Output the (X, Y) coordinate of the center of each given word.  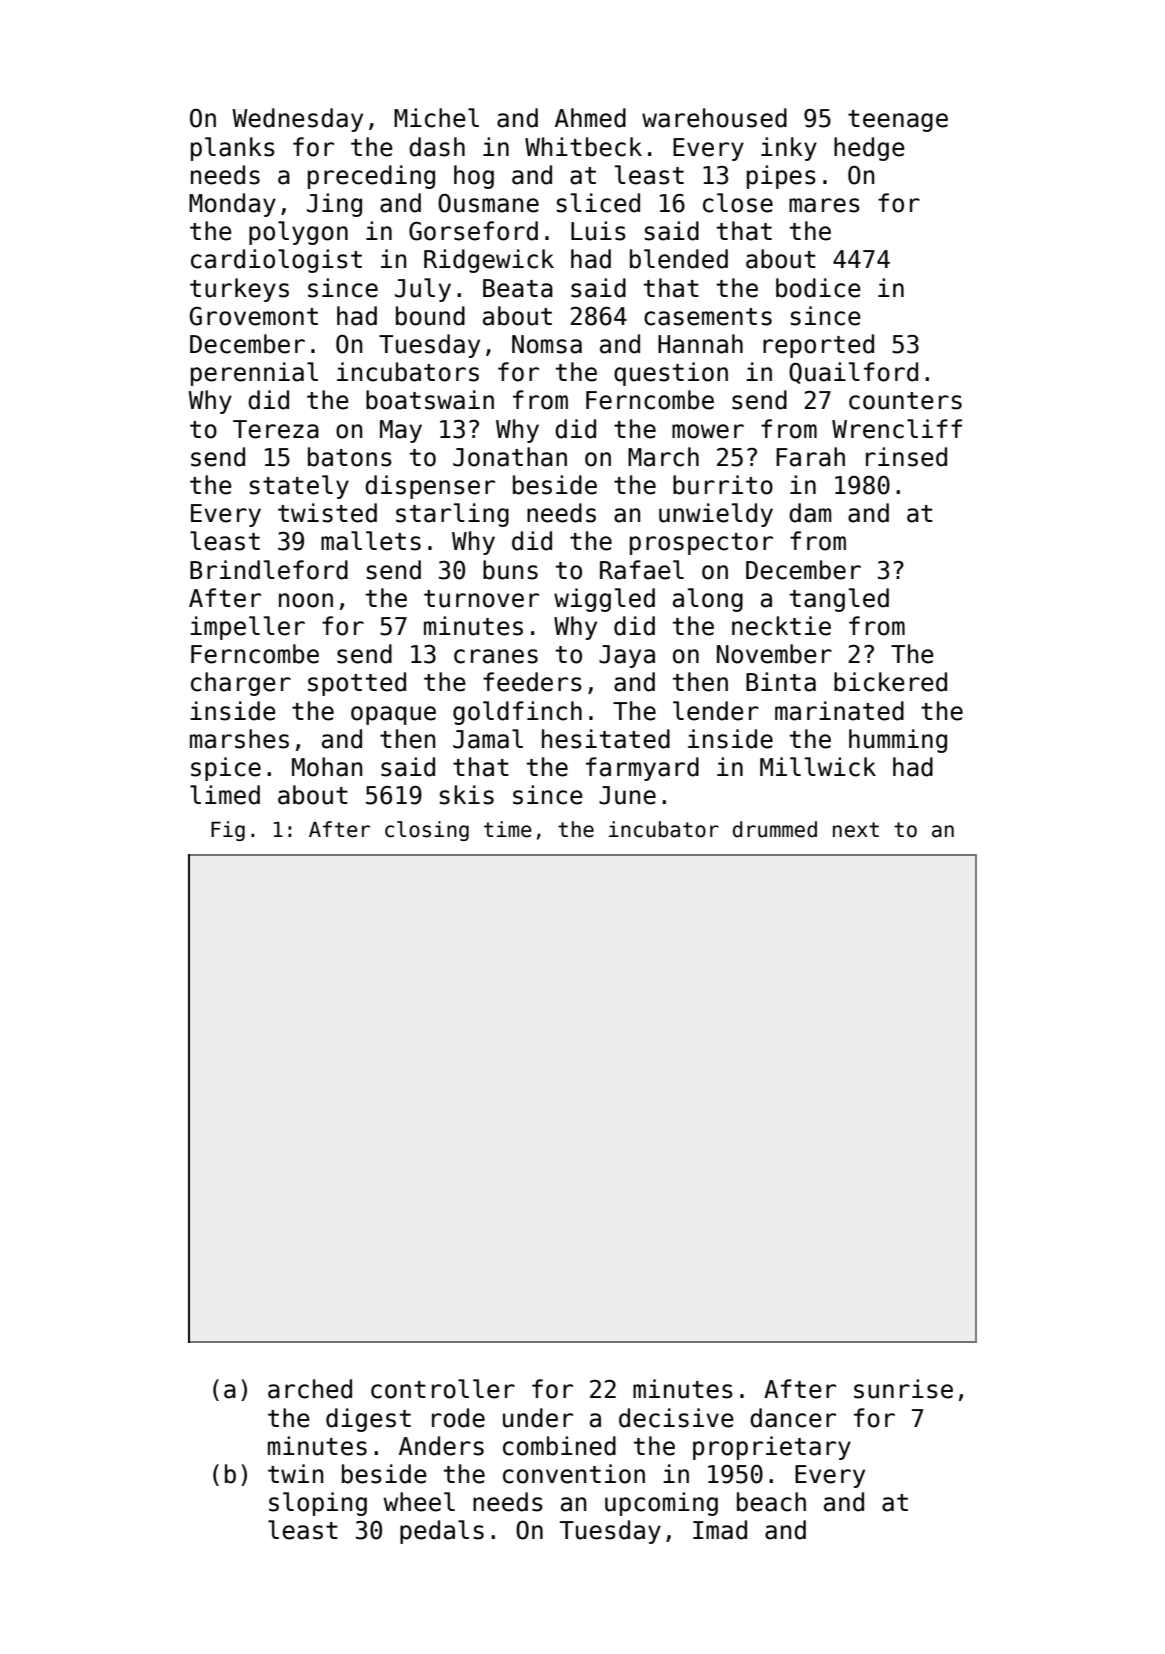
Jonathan (510, 457)
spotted (357, 684)
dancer (793, 1418)
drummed (775, 829)
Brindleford (269, 570)
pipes (781, 177)
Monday (232, 205)
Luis (598, 231)
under (538, 1418)
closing (427, 831)
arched (310, 1389)
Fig (228, 831)
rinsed (906, 457)
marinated (839, 711)
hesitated (606, 739)
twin (295, 1473)
